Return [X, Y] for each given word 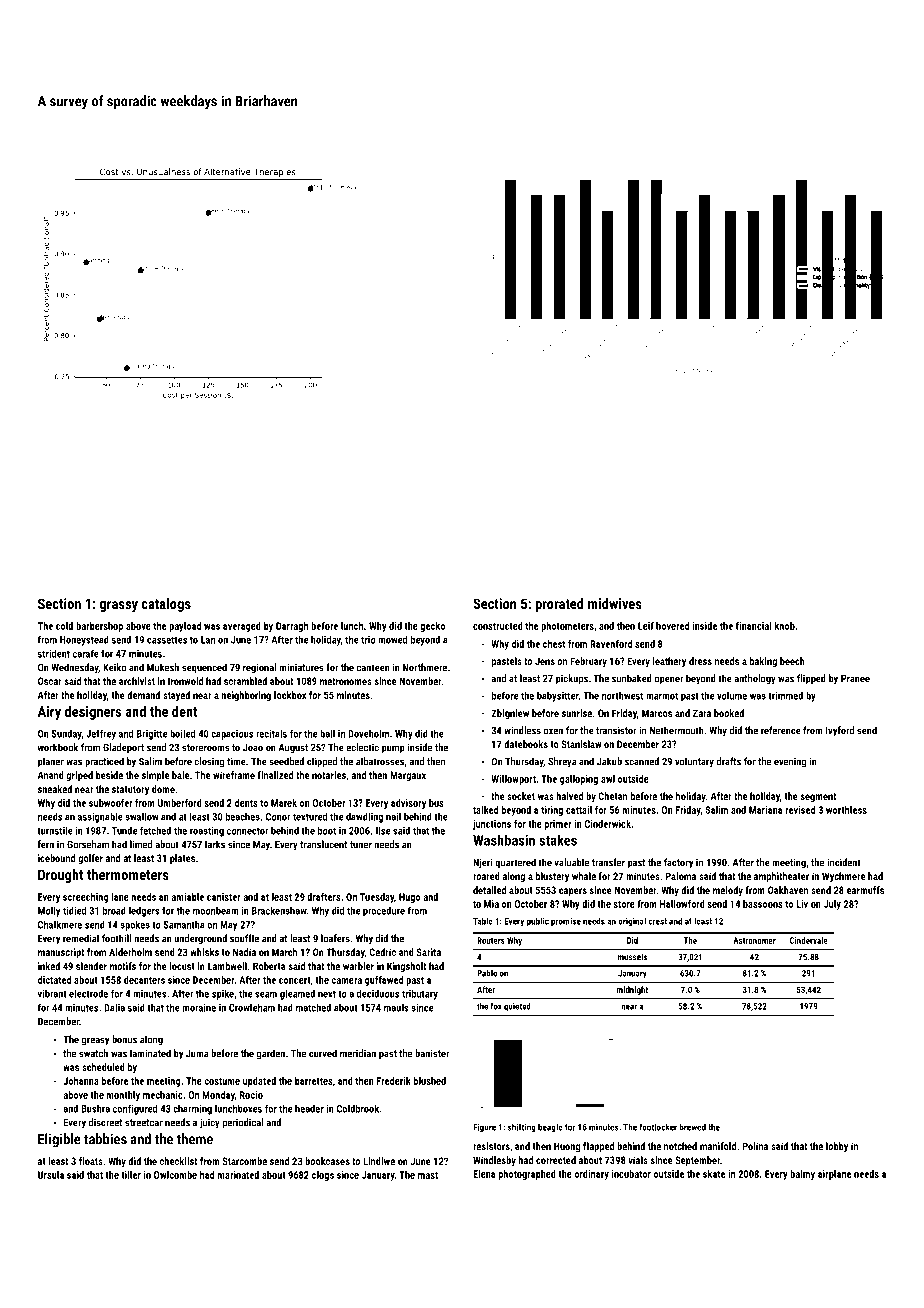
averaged [242, 627]
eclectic [362, 747]
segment [818, 797]
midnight [632, 990]
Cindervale [809, 940]
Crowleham [252, 1007]
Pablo [487, 973]
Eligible [59, 1140]
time [236, 761]
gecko [432, 627]
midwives [615, 603]
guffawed [384, 981]
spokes [135, 925]
